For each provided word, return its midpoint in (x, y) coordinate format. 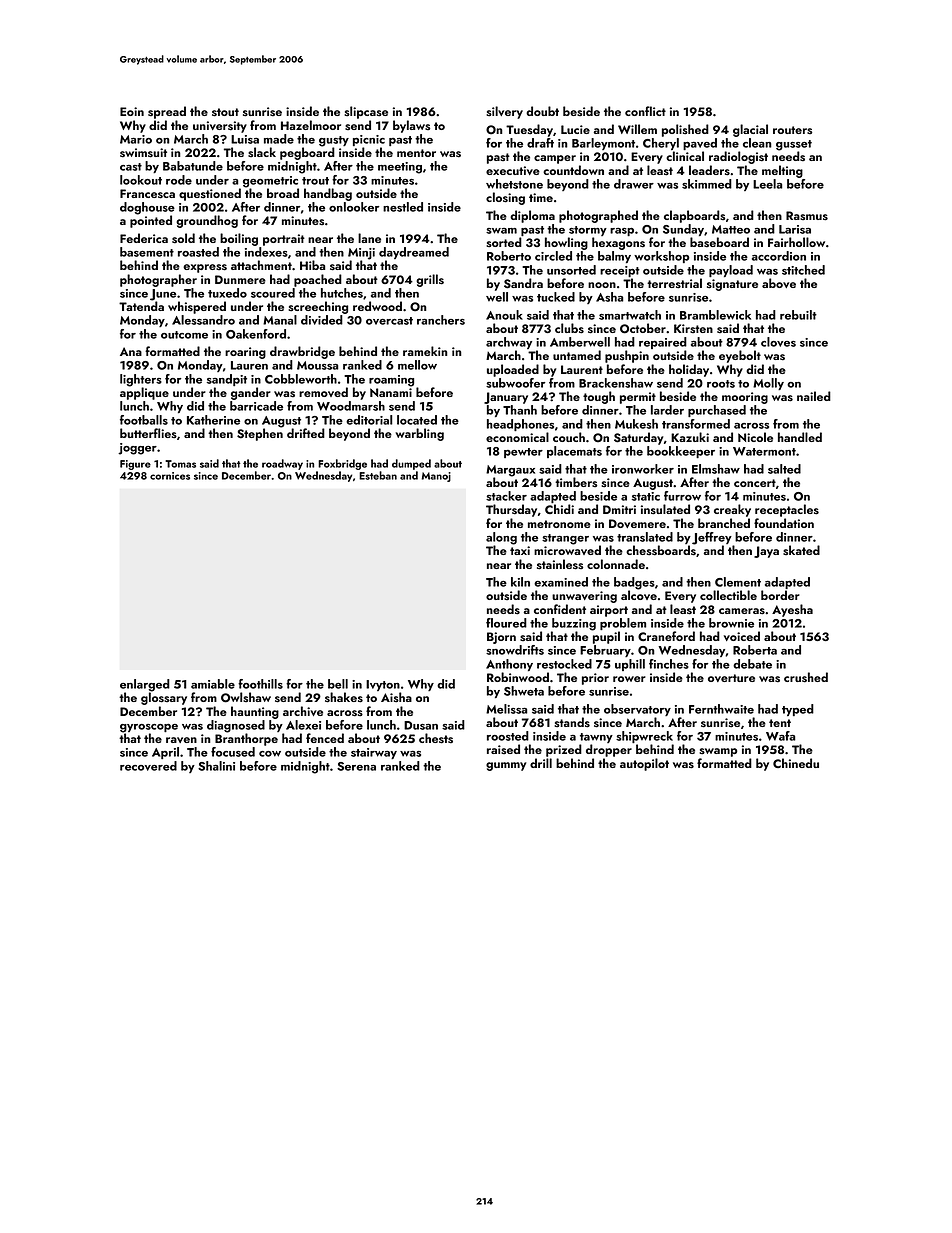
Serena (356, 766)
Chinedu (796, 763)
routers (792, 130)
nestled (403, 207)
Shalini (216, 766)
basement (147, 252)
